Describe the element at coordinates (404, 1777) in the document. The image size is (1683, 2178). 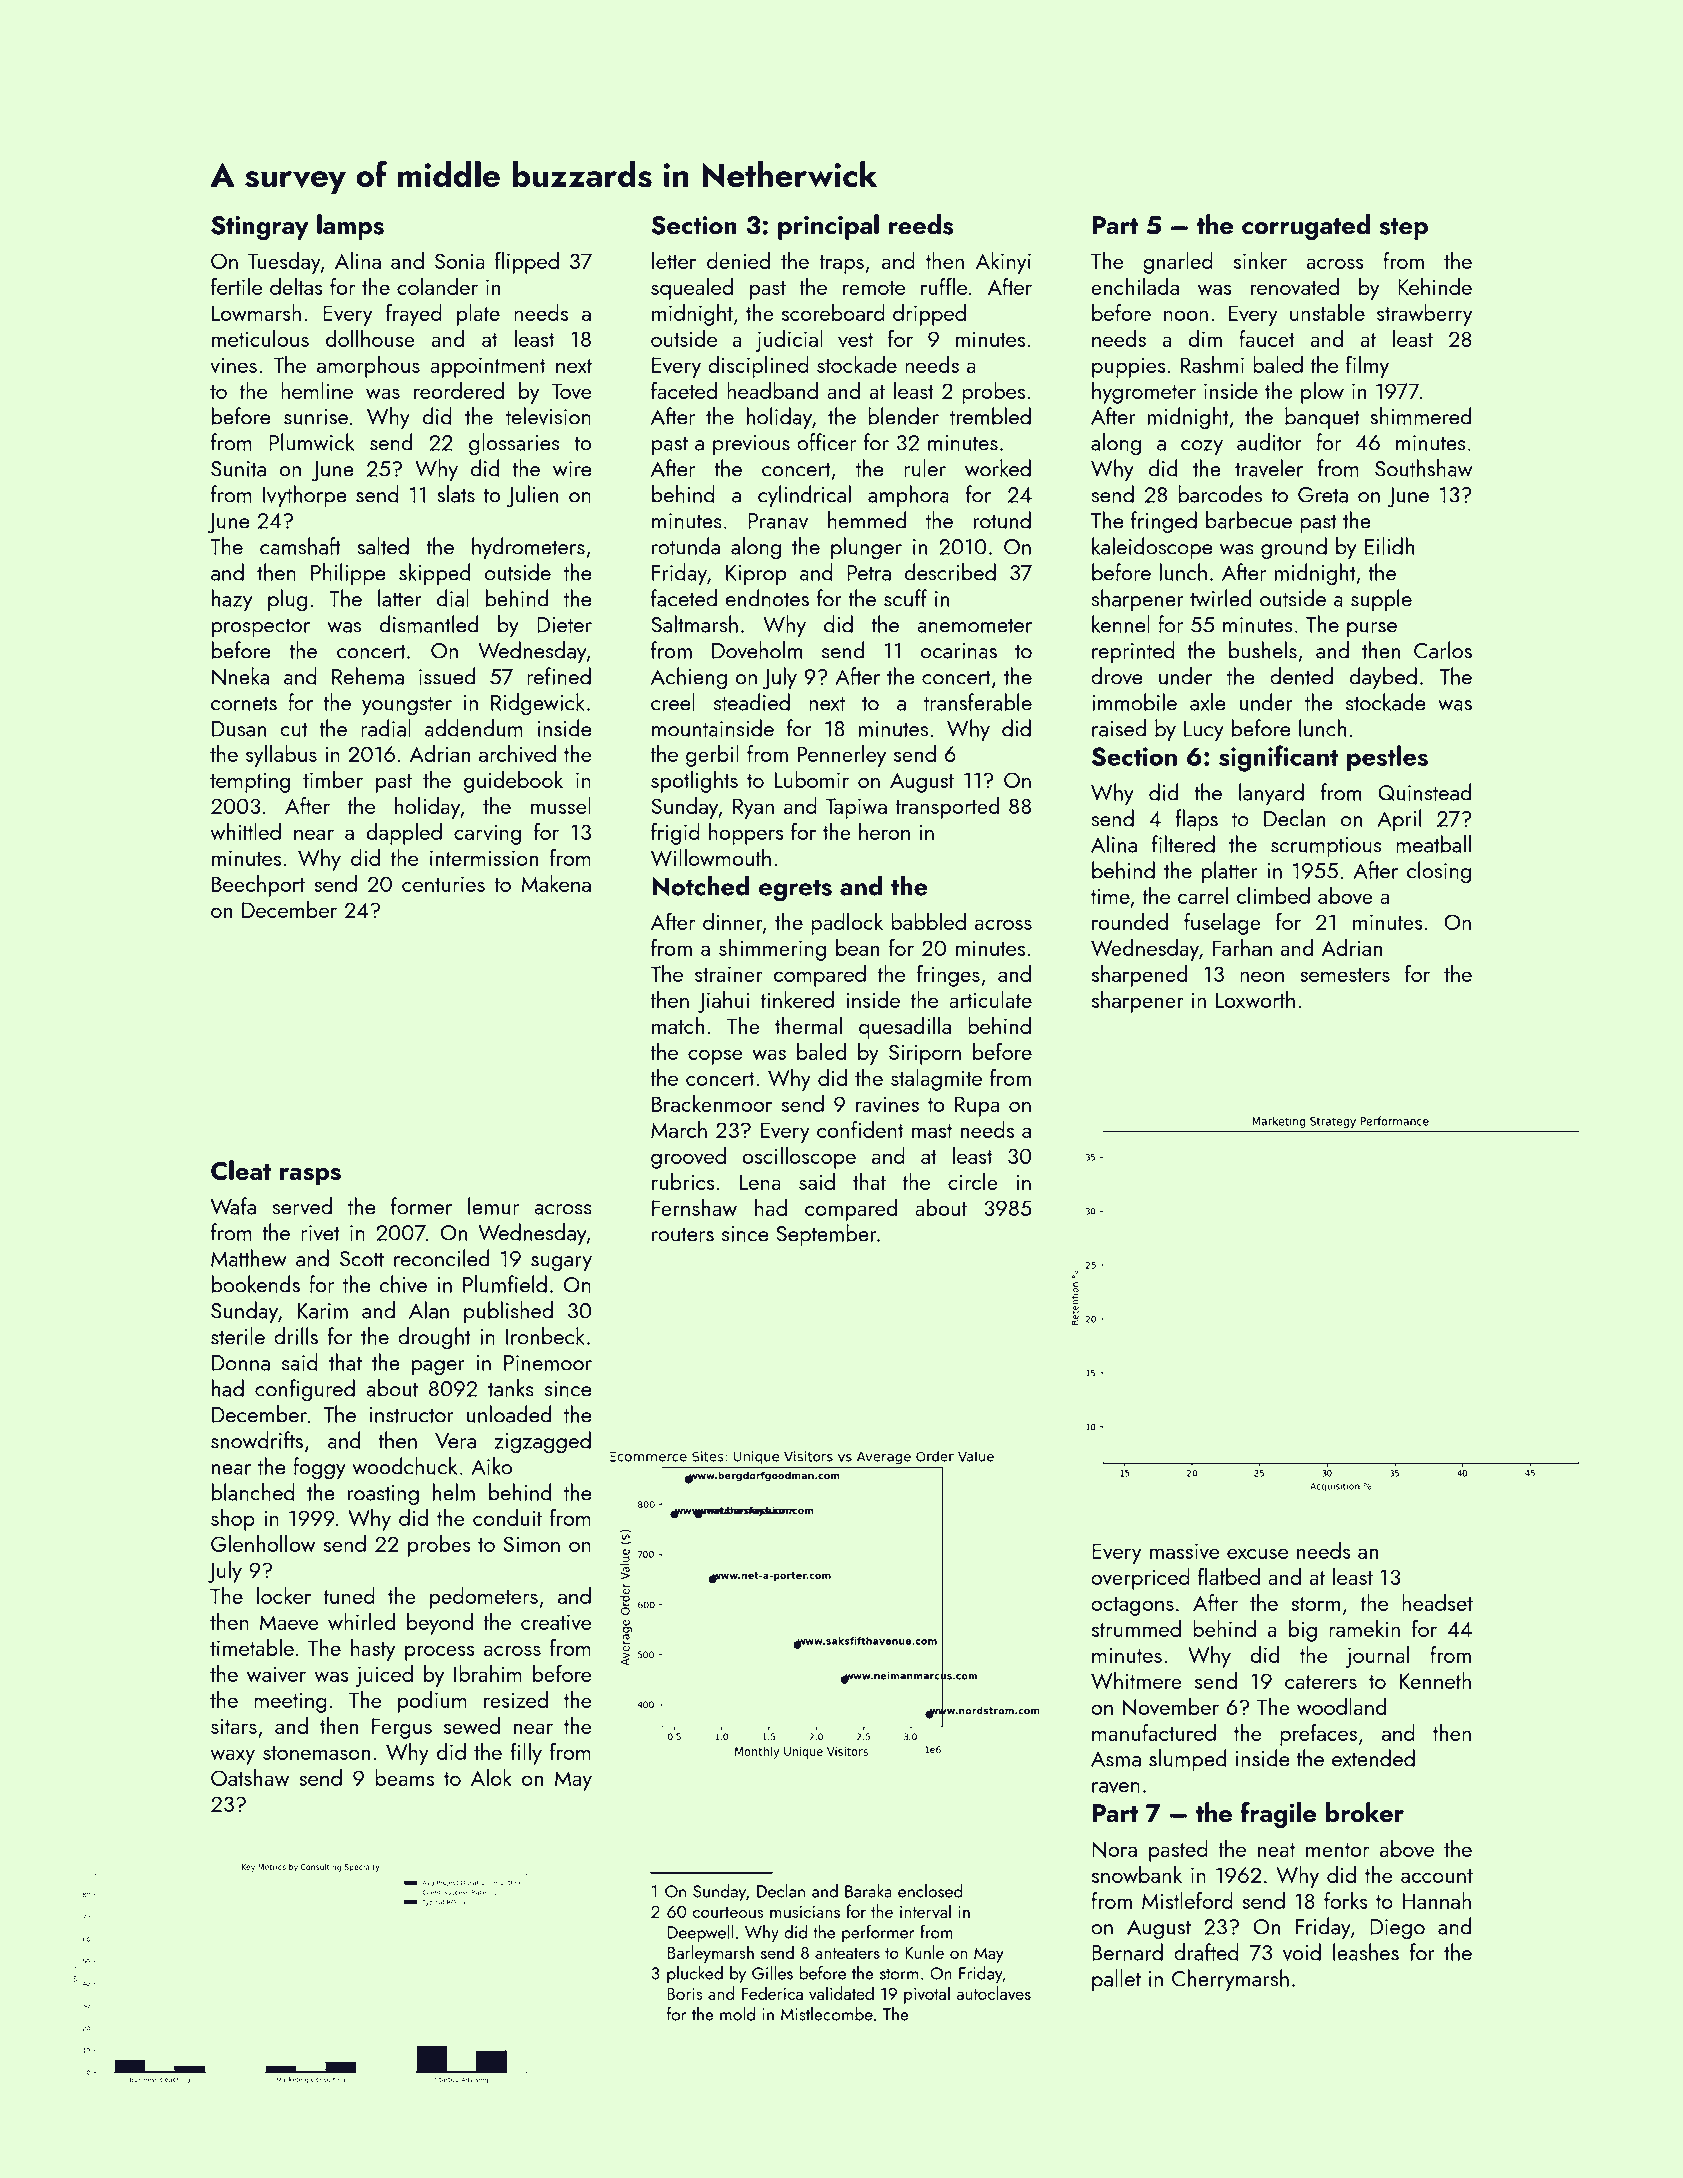
I see `beams` at that location.
